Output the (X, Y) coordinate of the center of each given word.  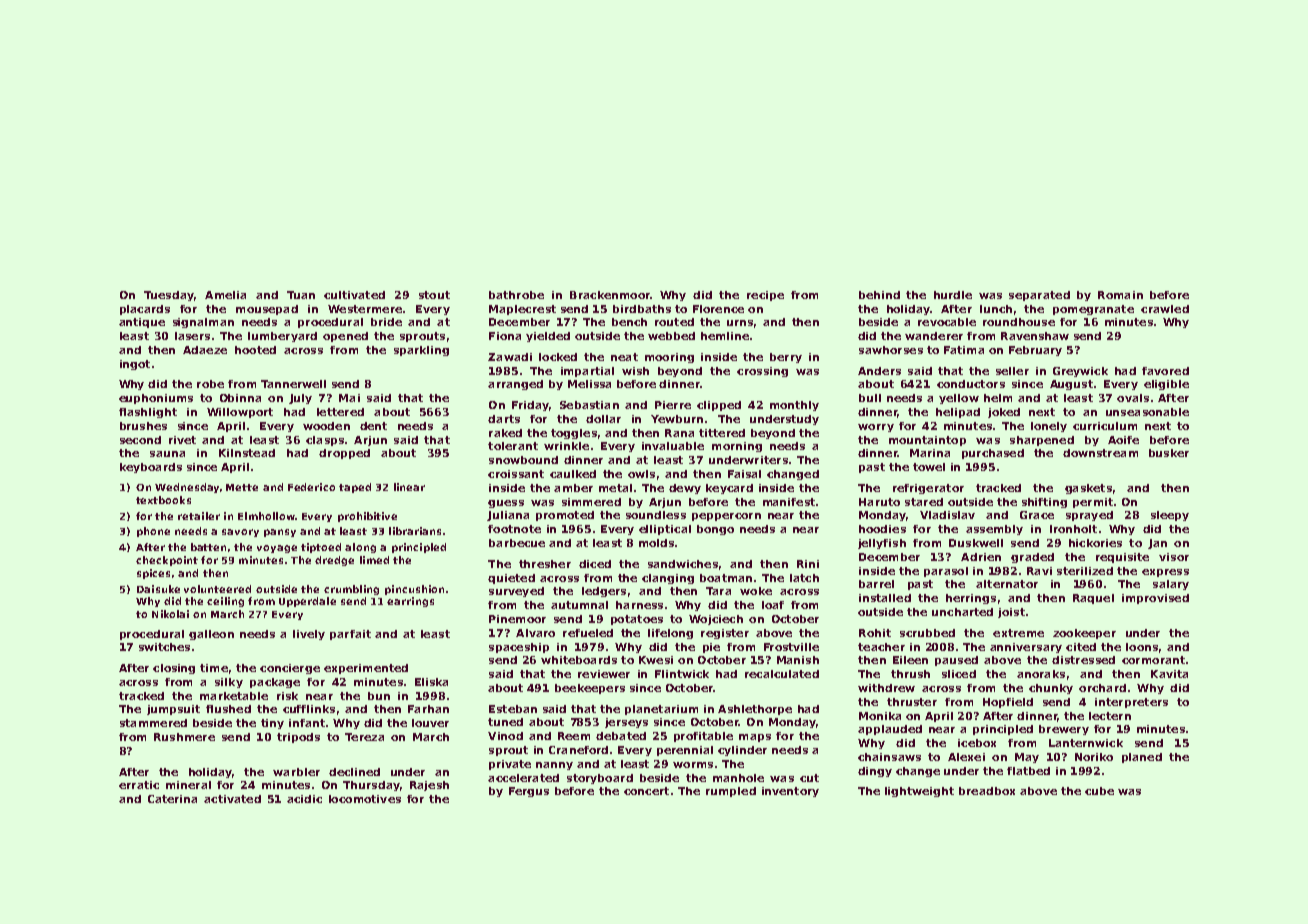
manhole (738, 778)
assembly (994, 530)
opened (345, 337)
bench (629, 322)
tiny (272, 724)
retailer (199, 516)
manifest (789, 502)
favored (1165, 371)
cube (1099, 791)
